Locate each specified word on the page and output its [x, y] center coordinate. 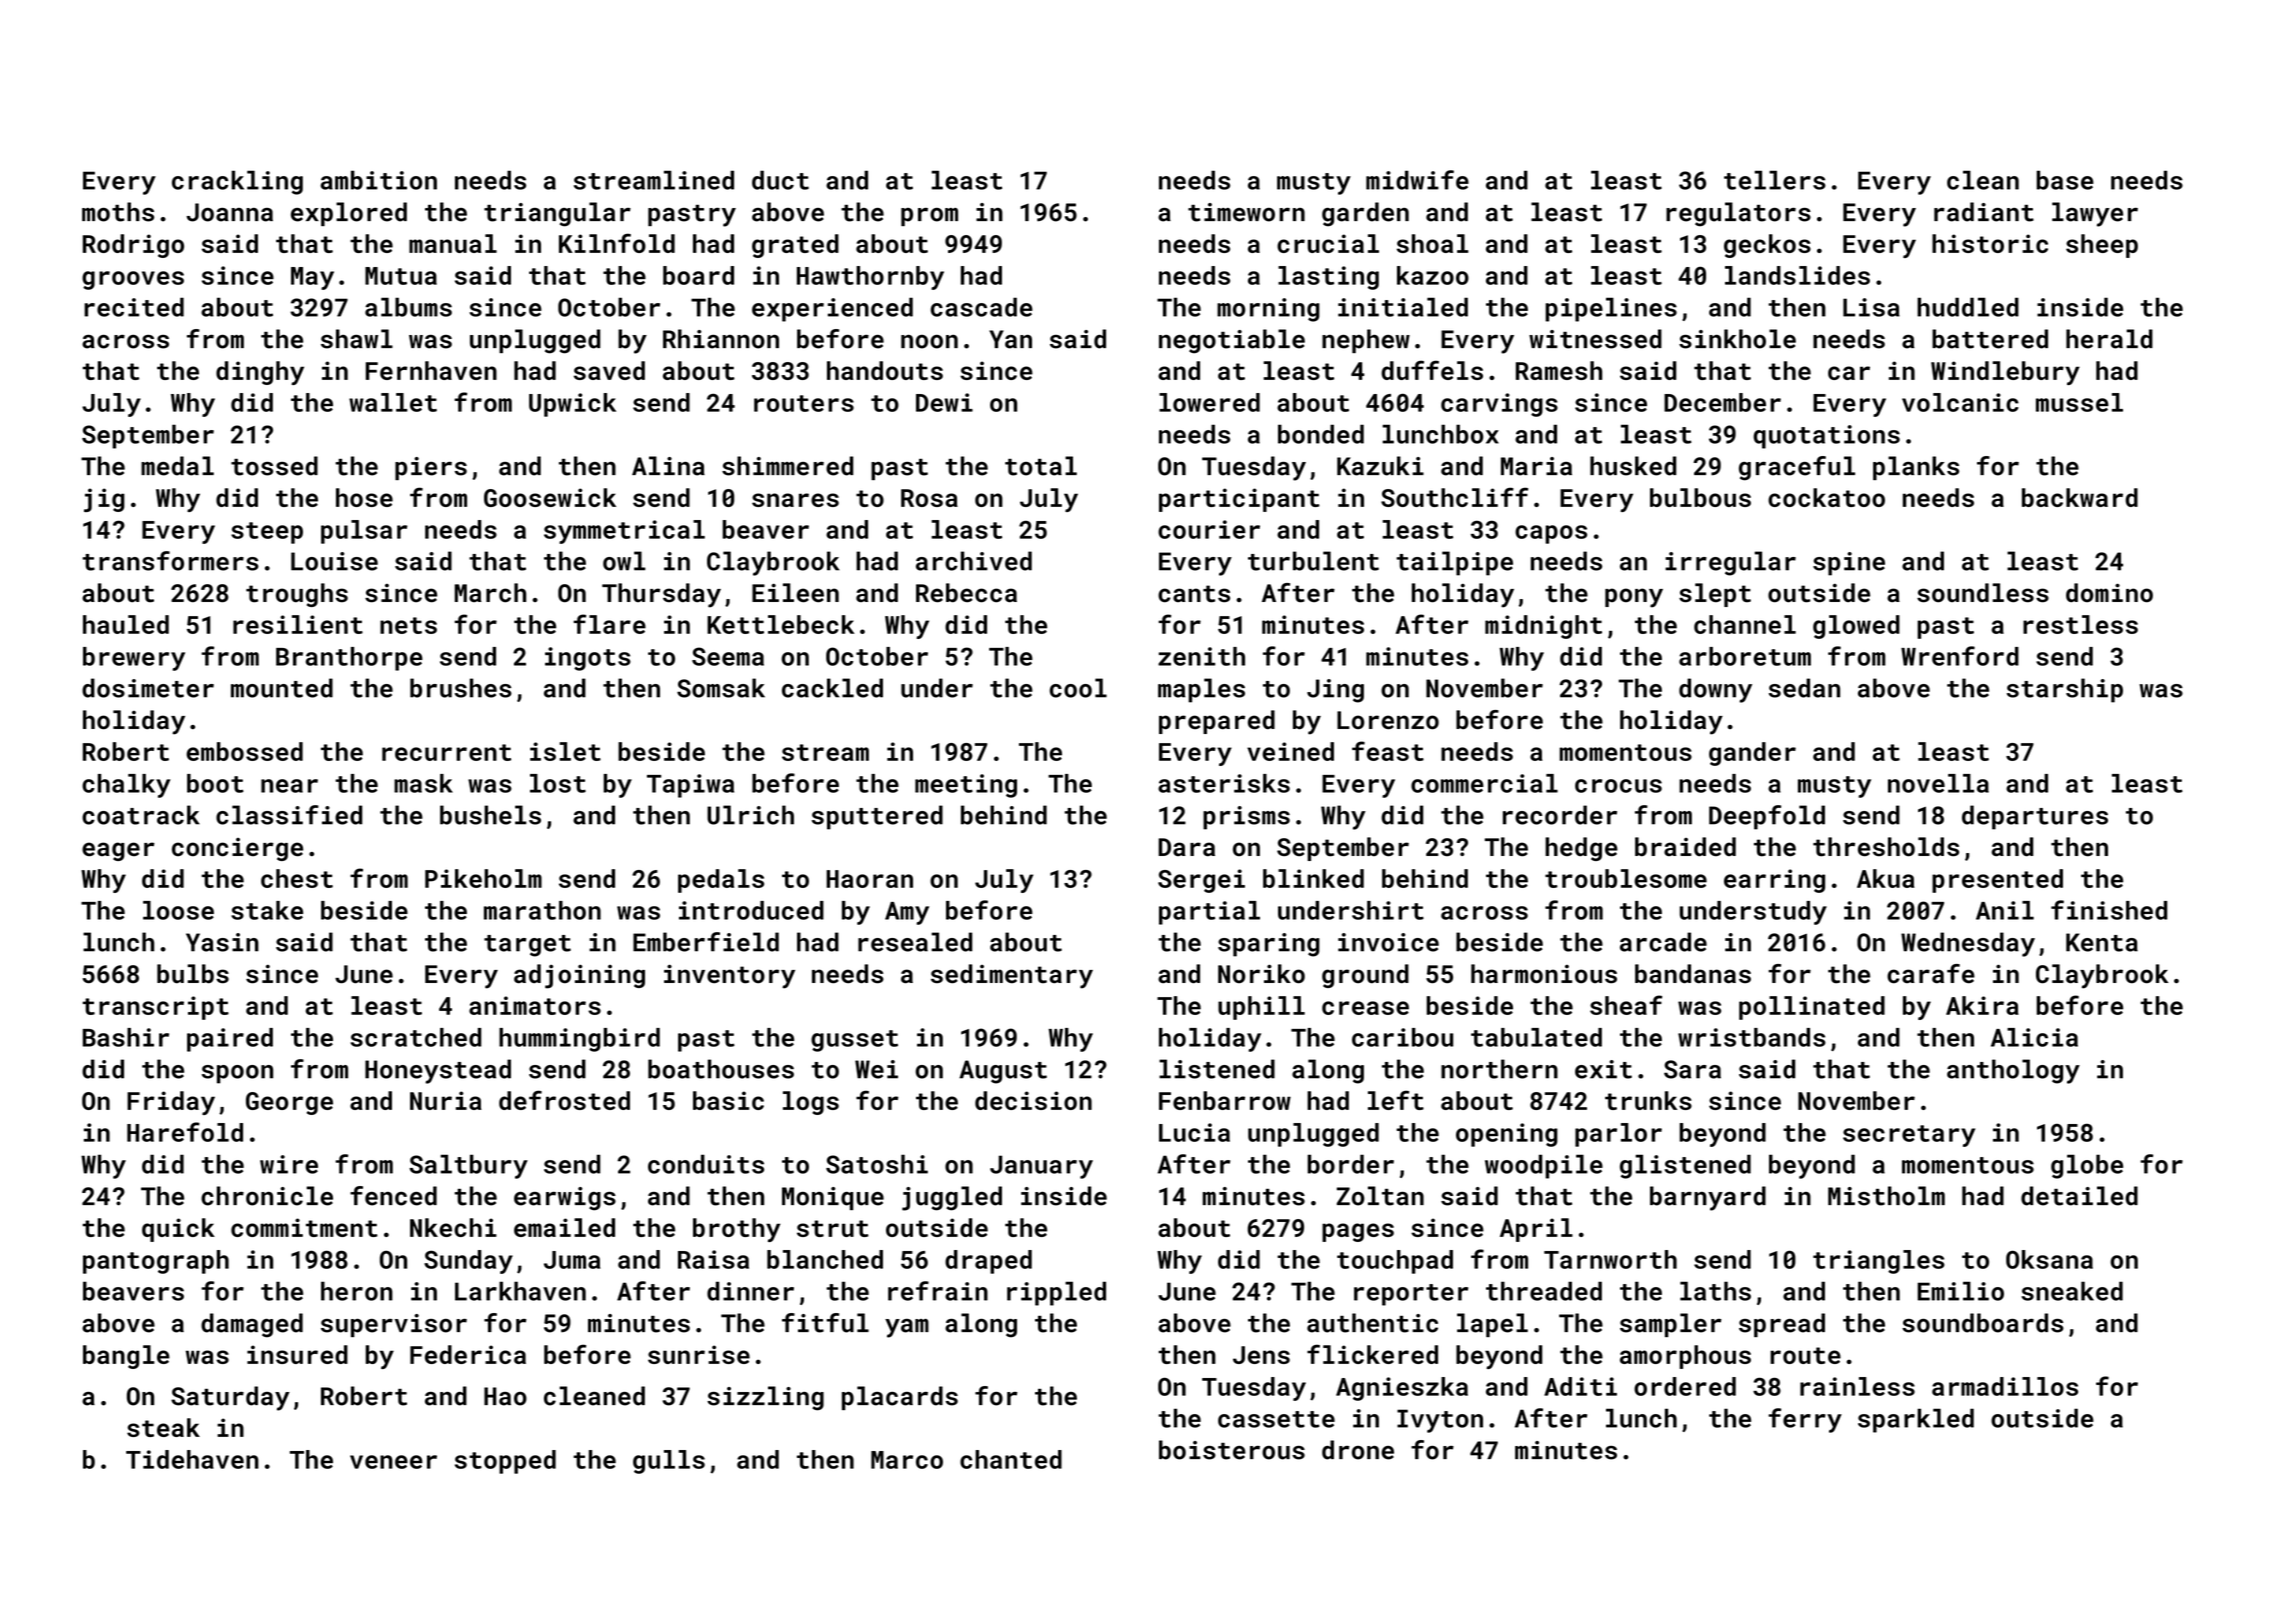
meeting [966, 786]
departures [2035, 817]
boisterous [1232, 1450]
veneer [393, 1462]
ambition [378, 180]
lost [558, 783]
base [2065, 180]
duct [780, 180]
